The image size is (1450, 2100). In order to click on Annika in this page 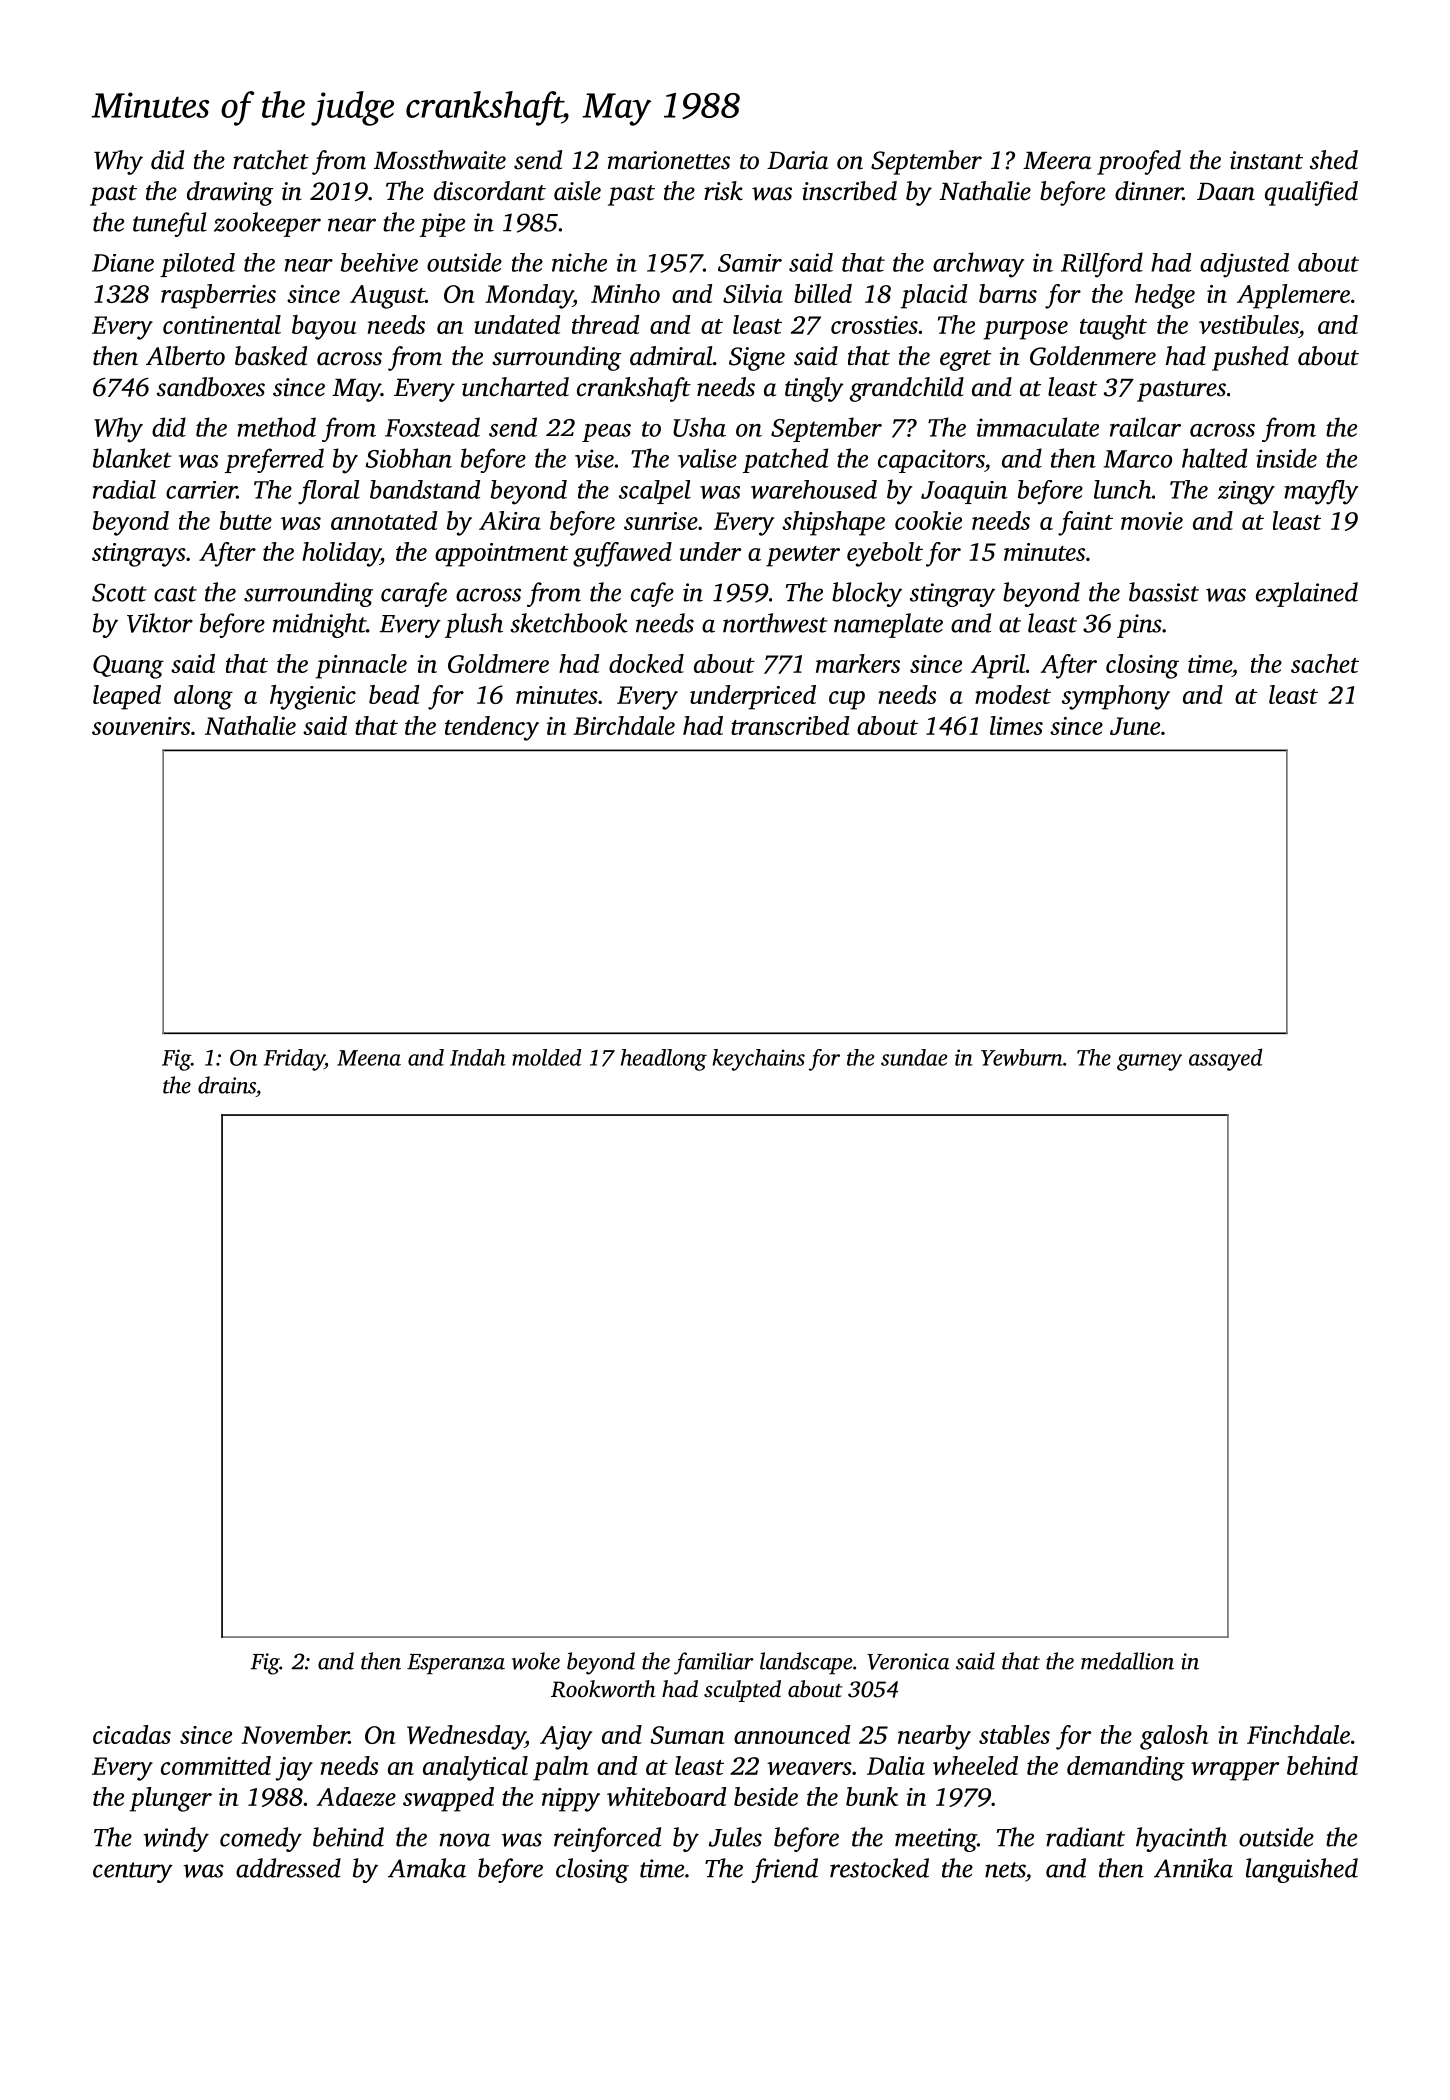, I will do `click(1193, 1868)`.
